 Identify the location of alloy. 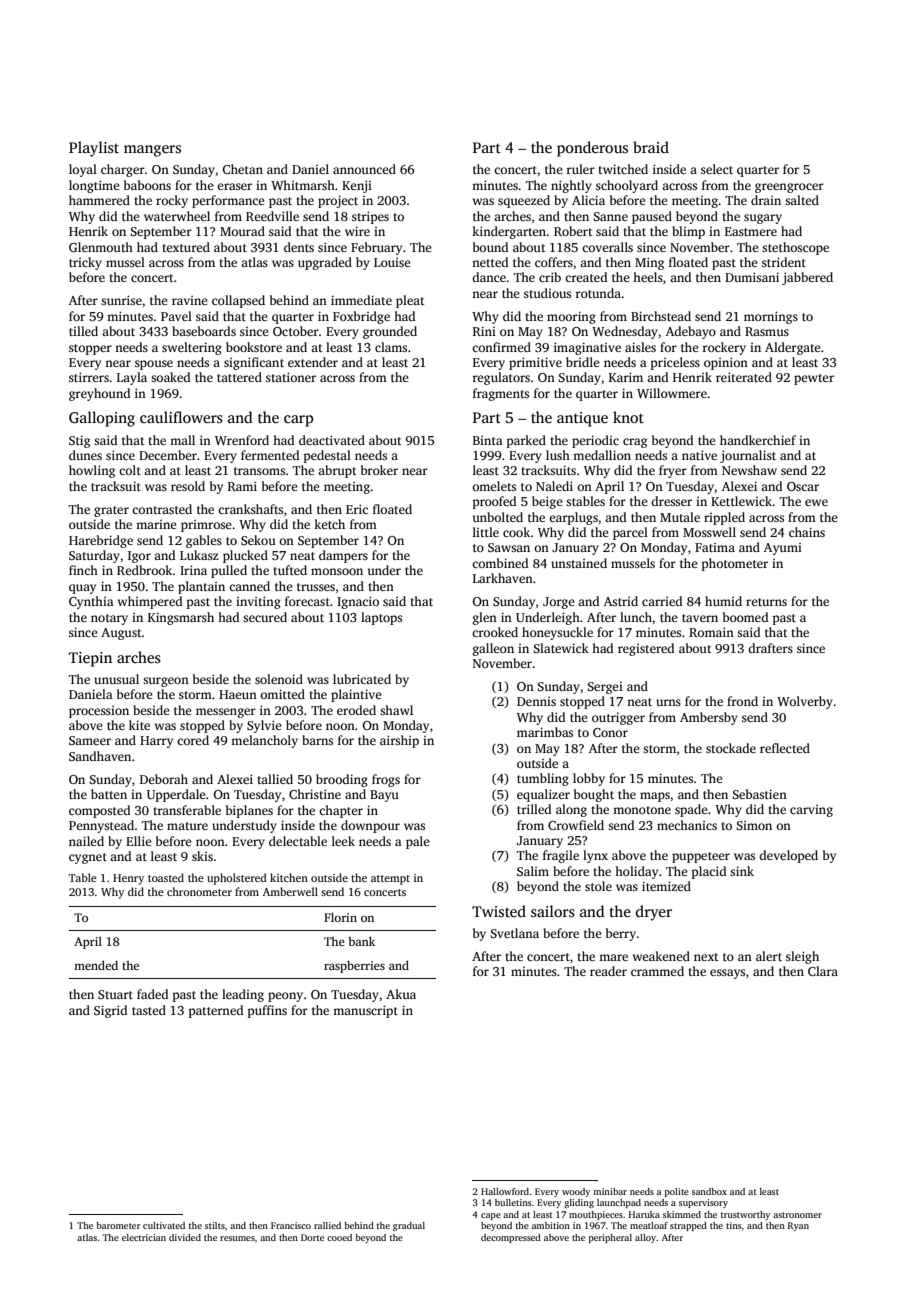
(645, 1238).
